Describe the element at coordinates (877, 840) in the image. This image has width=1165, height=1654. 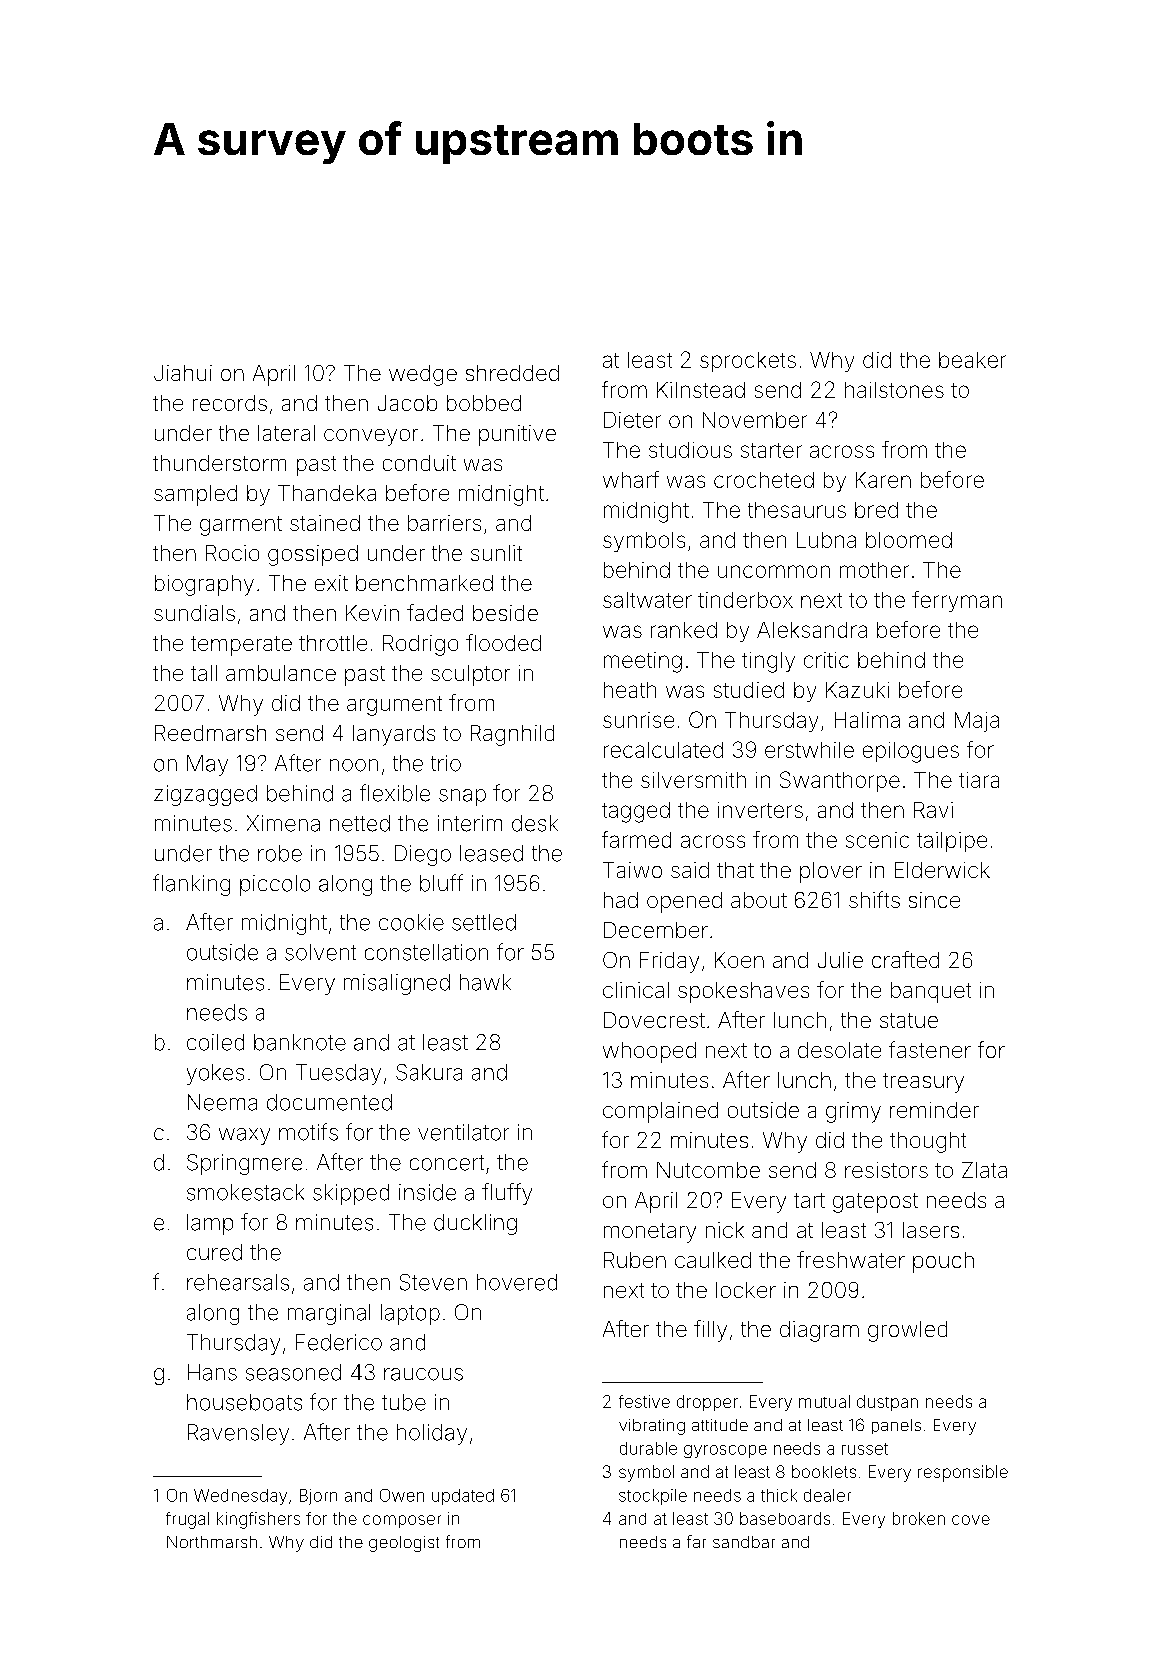
I see `scenic` at that location.
